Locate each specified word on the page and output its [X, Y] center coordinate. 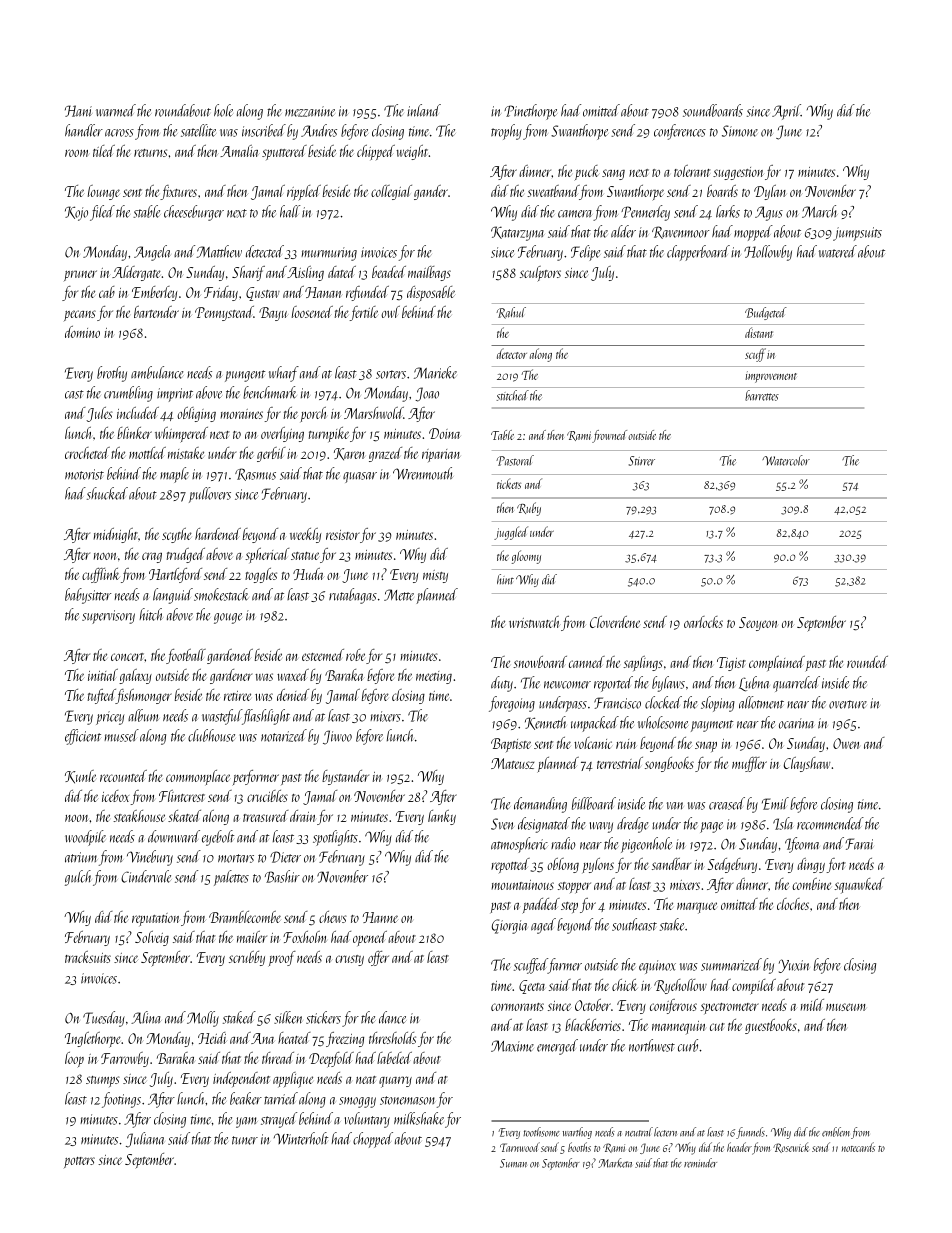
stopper [574, 887]
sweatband [553, 191]
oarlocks [703, 622]
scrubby [247, 958]
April [786, 112]
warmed [116, 110]
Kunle [80, 777]
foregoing [512, 704]
